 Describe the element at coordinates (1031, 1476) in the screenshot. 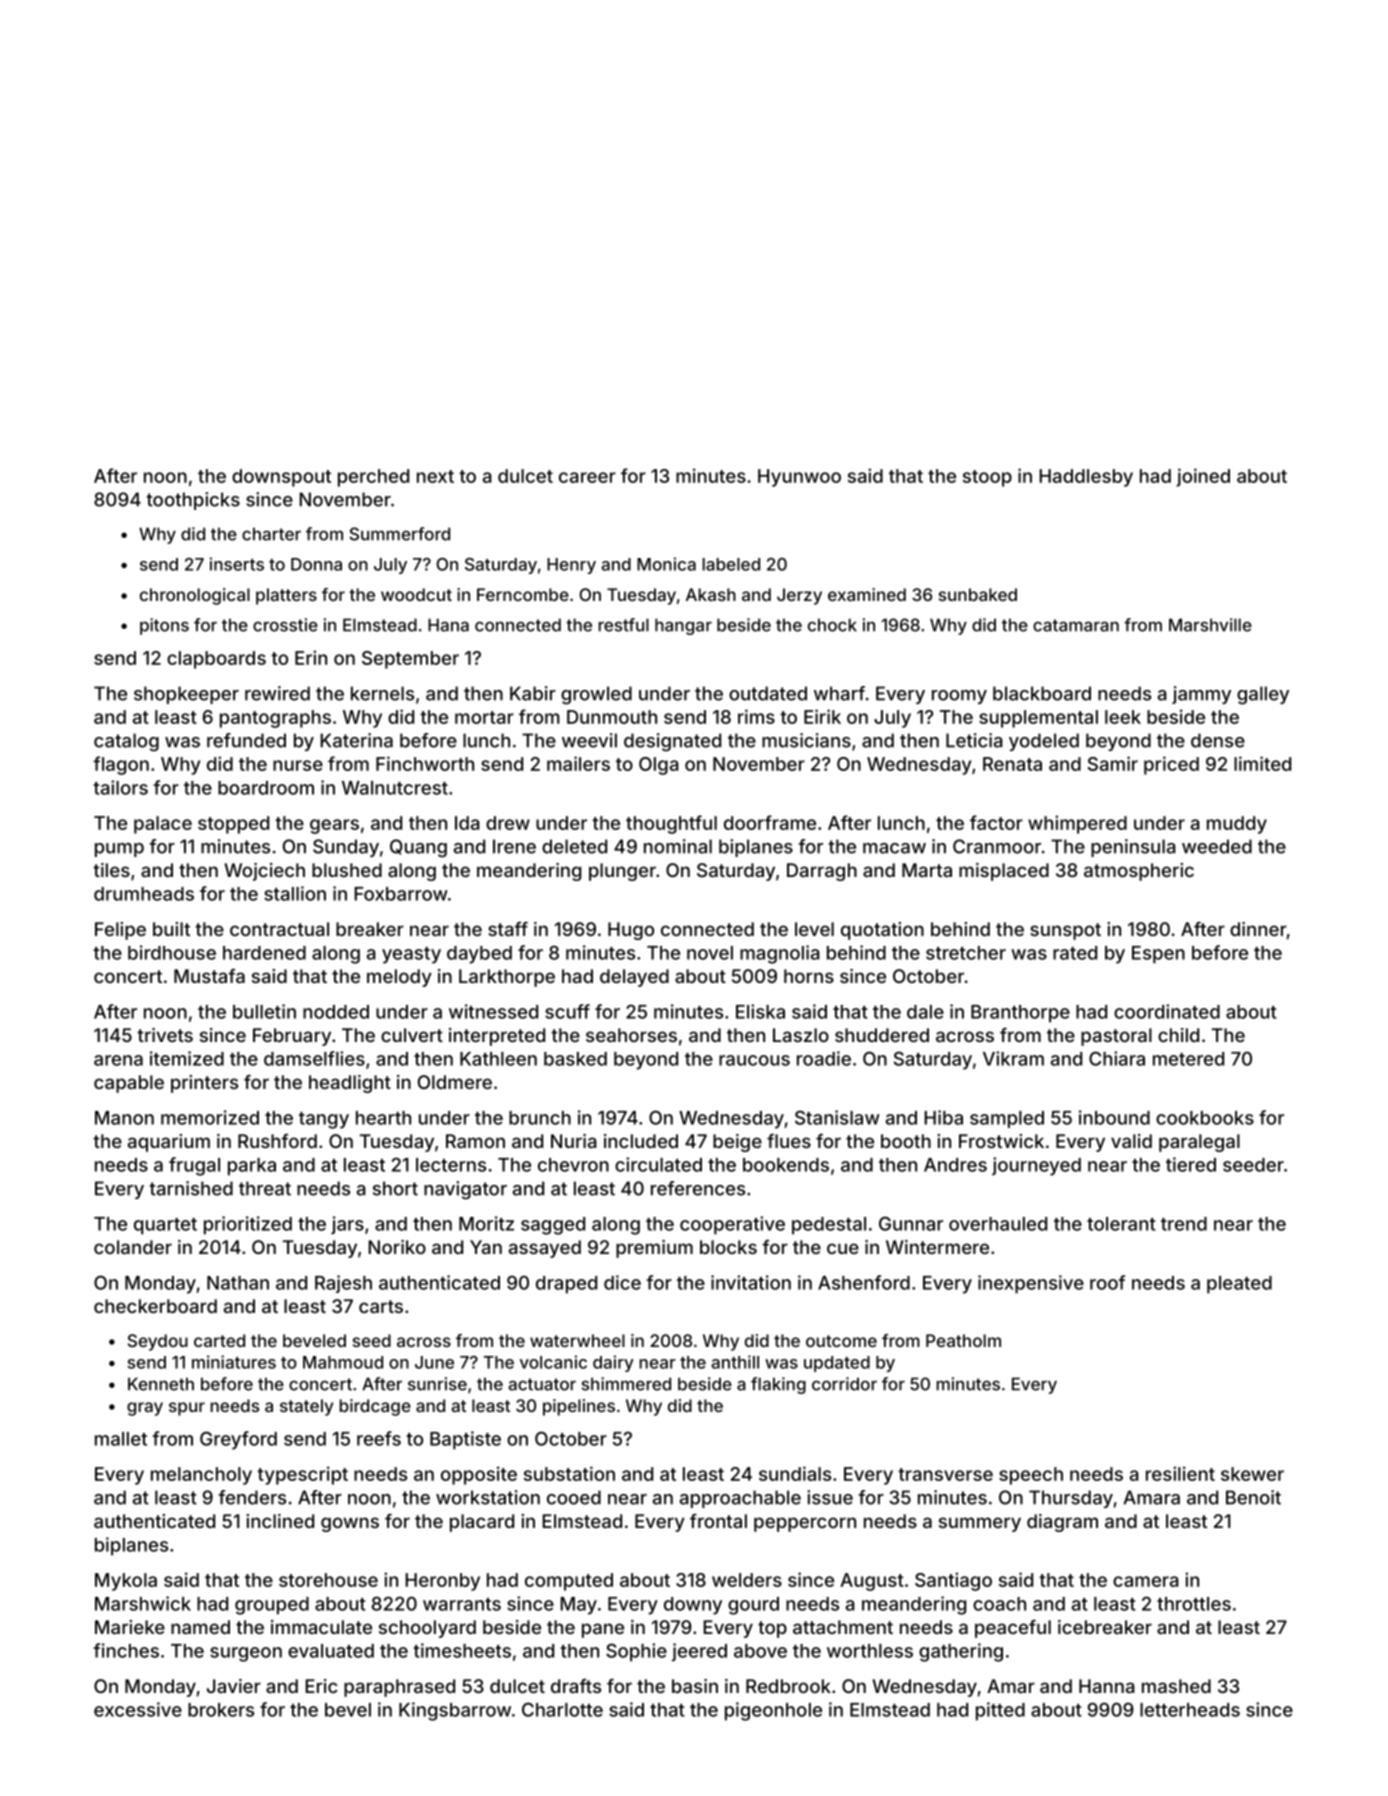

I see `speech` at that location.
